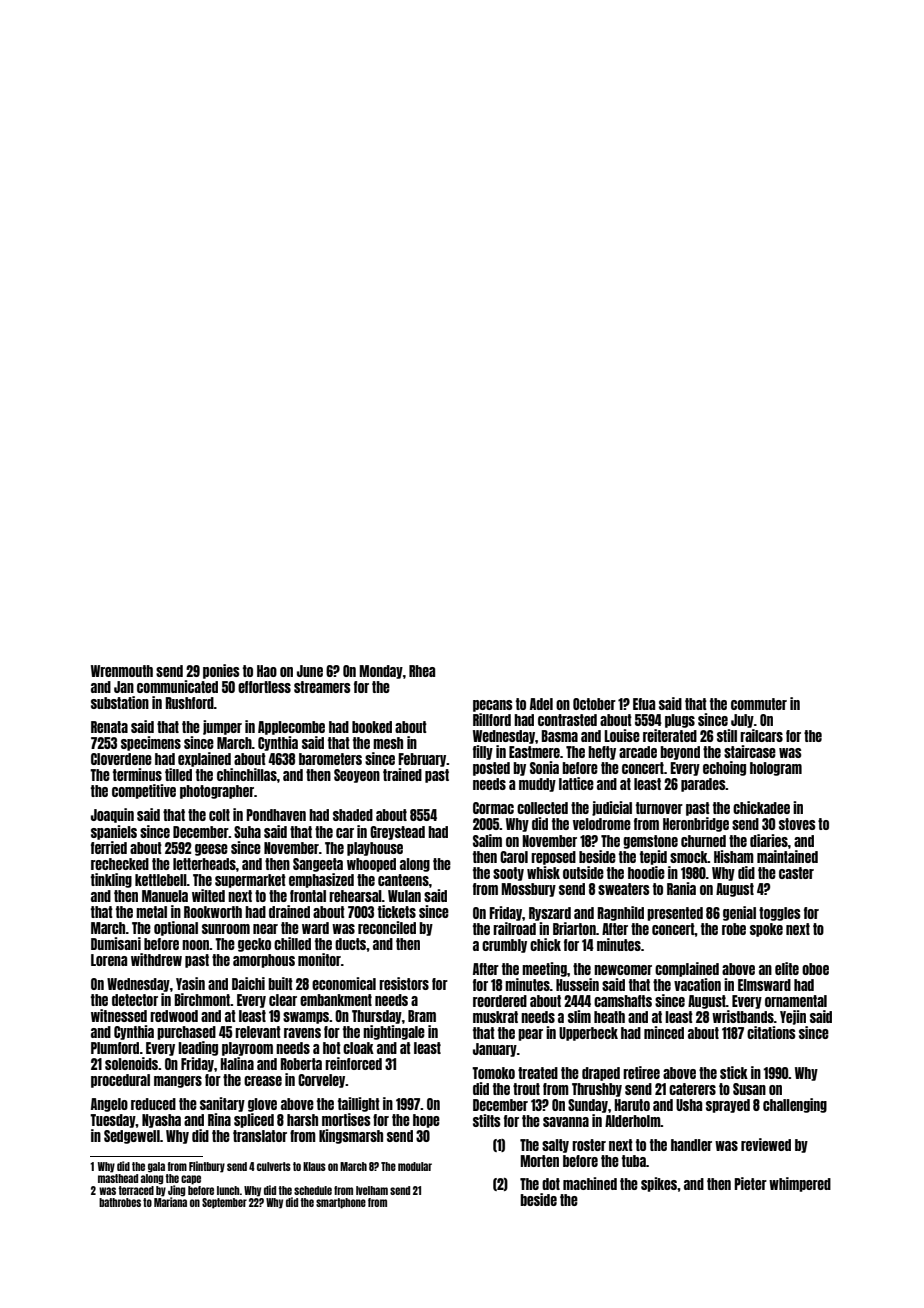 This screenshot has height=1308, width=924. What do you see at coordinates (109, 960) in the screenshot?
I see `Lorena` at bounding box center [109, 960].
